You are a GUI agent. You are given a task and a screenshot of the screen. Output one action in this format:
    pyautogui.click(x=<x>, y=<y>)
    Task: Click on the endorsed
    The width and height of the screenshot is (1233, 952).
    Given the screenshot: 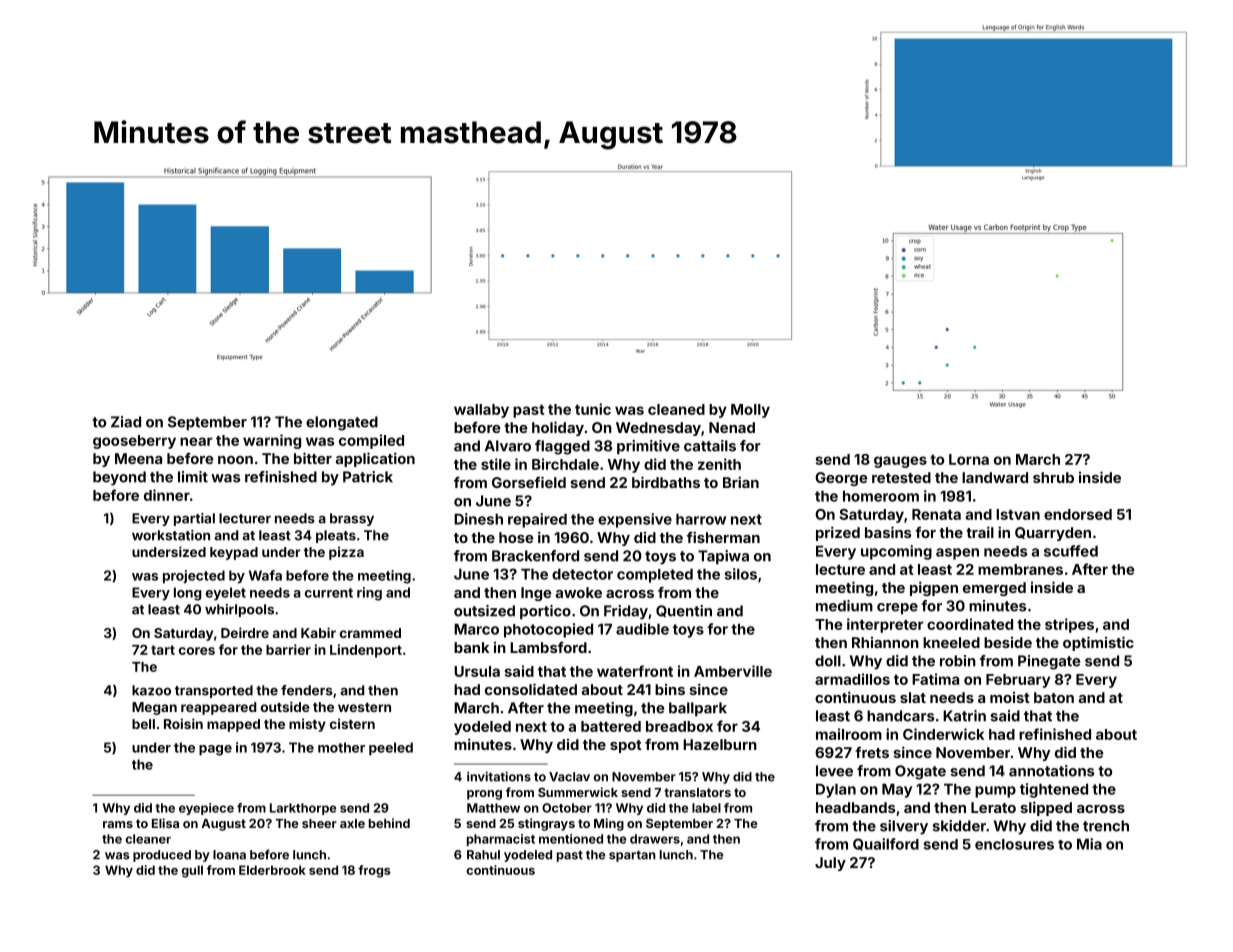 What is the action you would take?
    pyautogui.click(x=1078, y=514)
